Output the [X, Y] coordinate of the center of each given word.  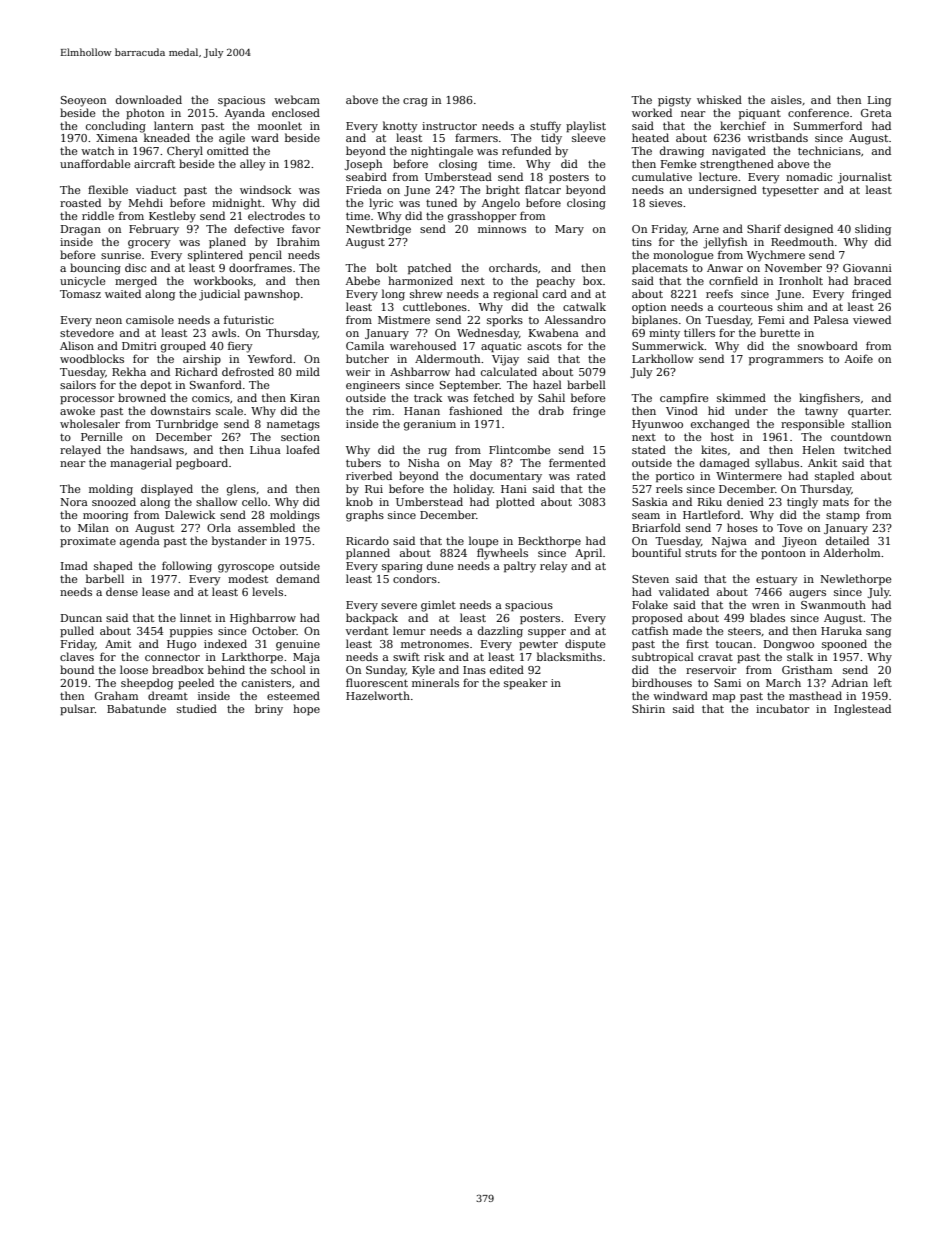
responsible [813, 425]
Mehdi [145, 202]
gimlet [438, 606]
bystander [239, 542]
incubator [782, 708]
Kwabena [554, 332]
